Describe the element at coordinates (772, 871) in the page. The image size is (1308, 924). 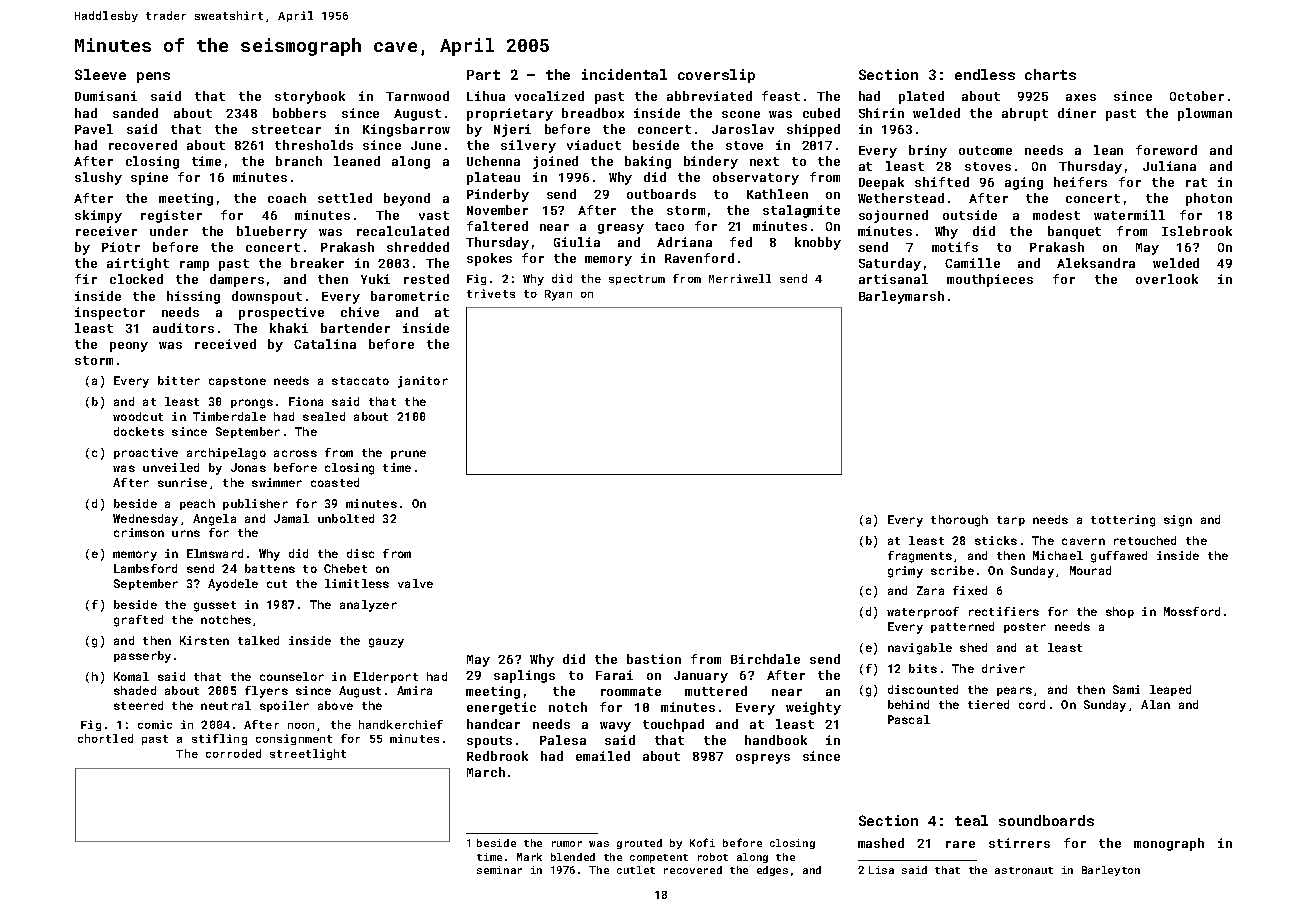
I see `edges` at that location.
